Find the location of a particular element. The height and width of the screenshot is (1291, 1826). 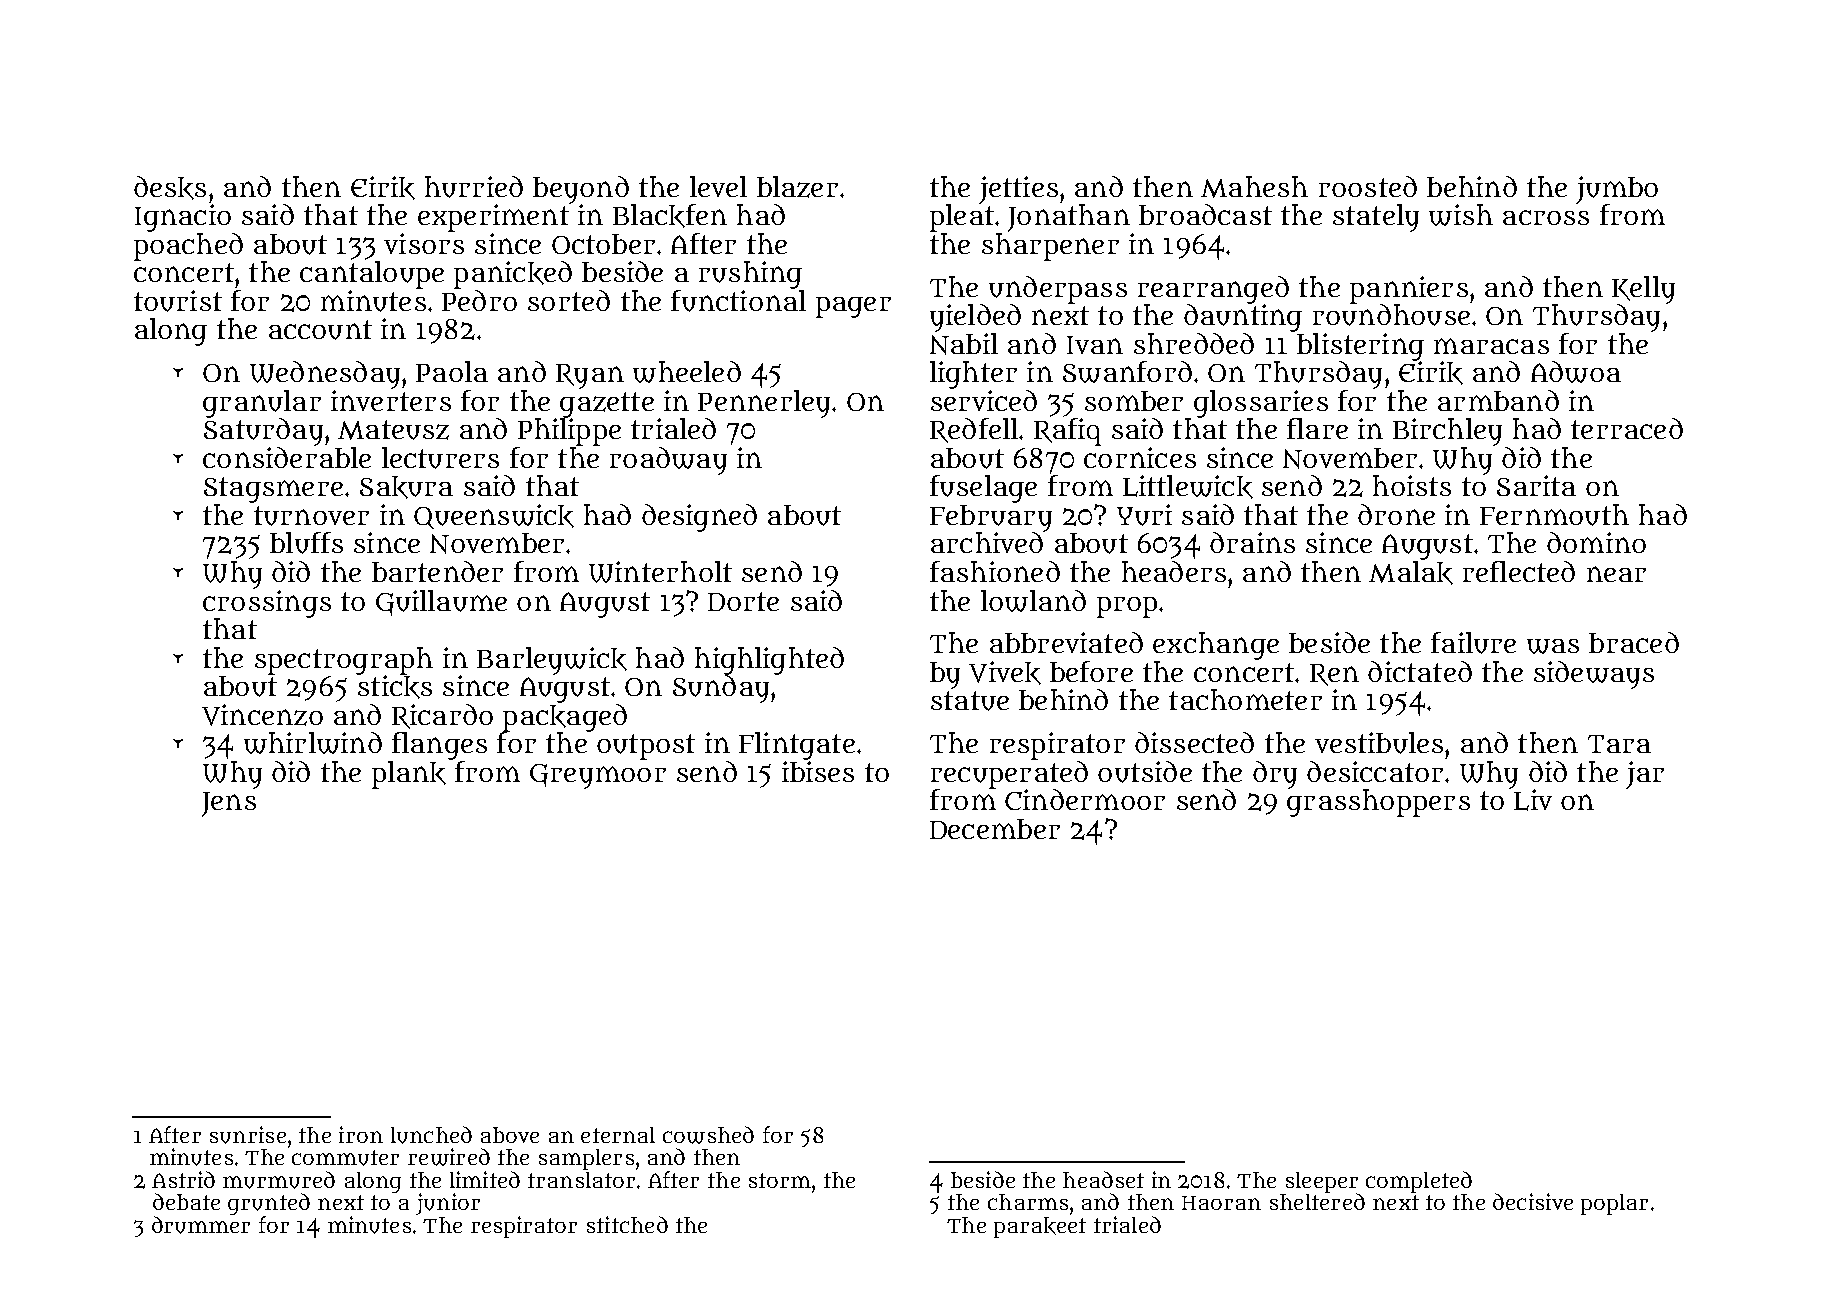

drummer is located at coordinates (201, 1225).
